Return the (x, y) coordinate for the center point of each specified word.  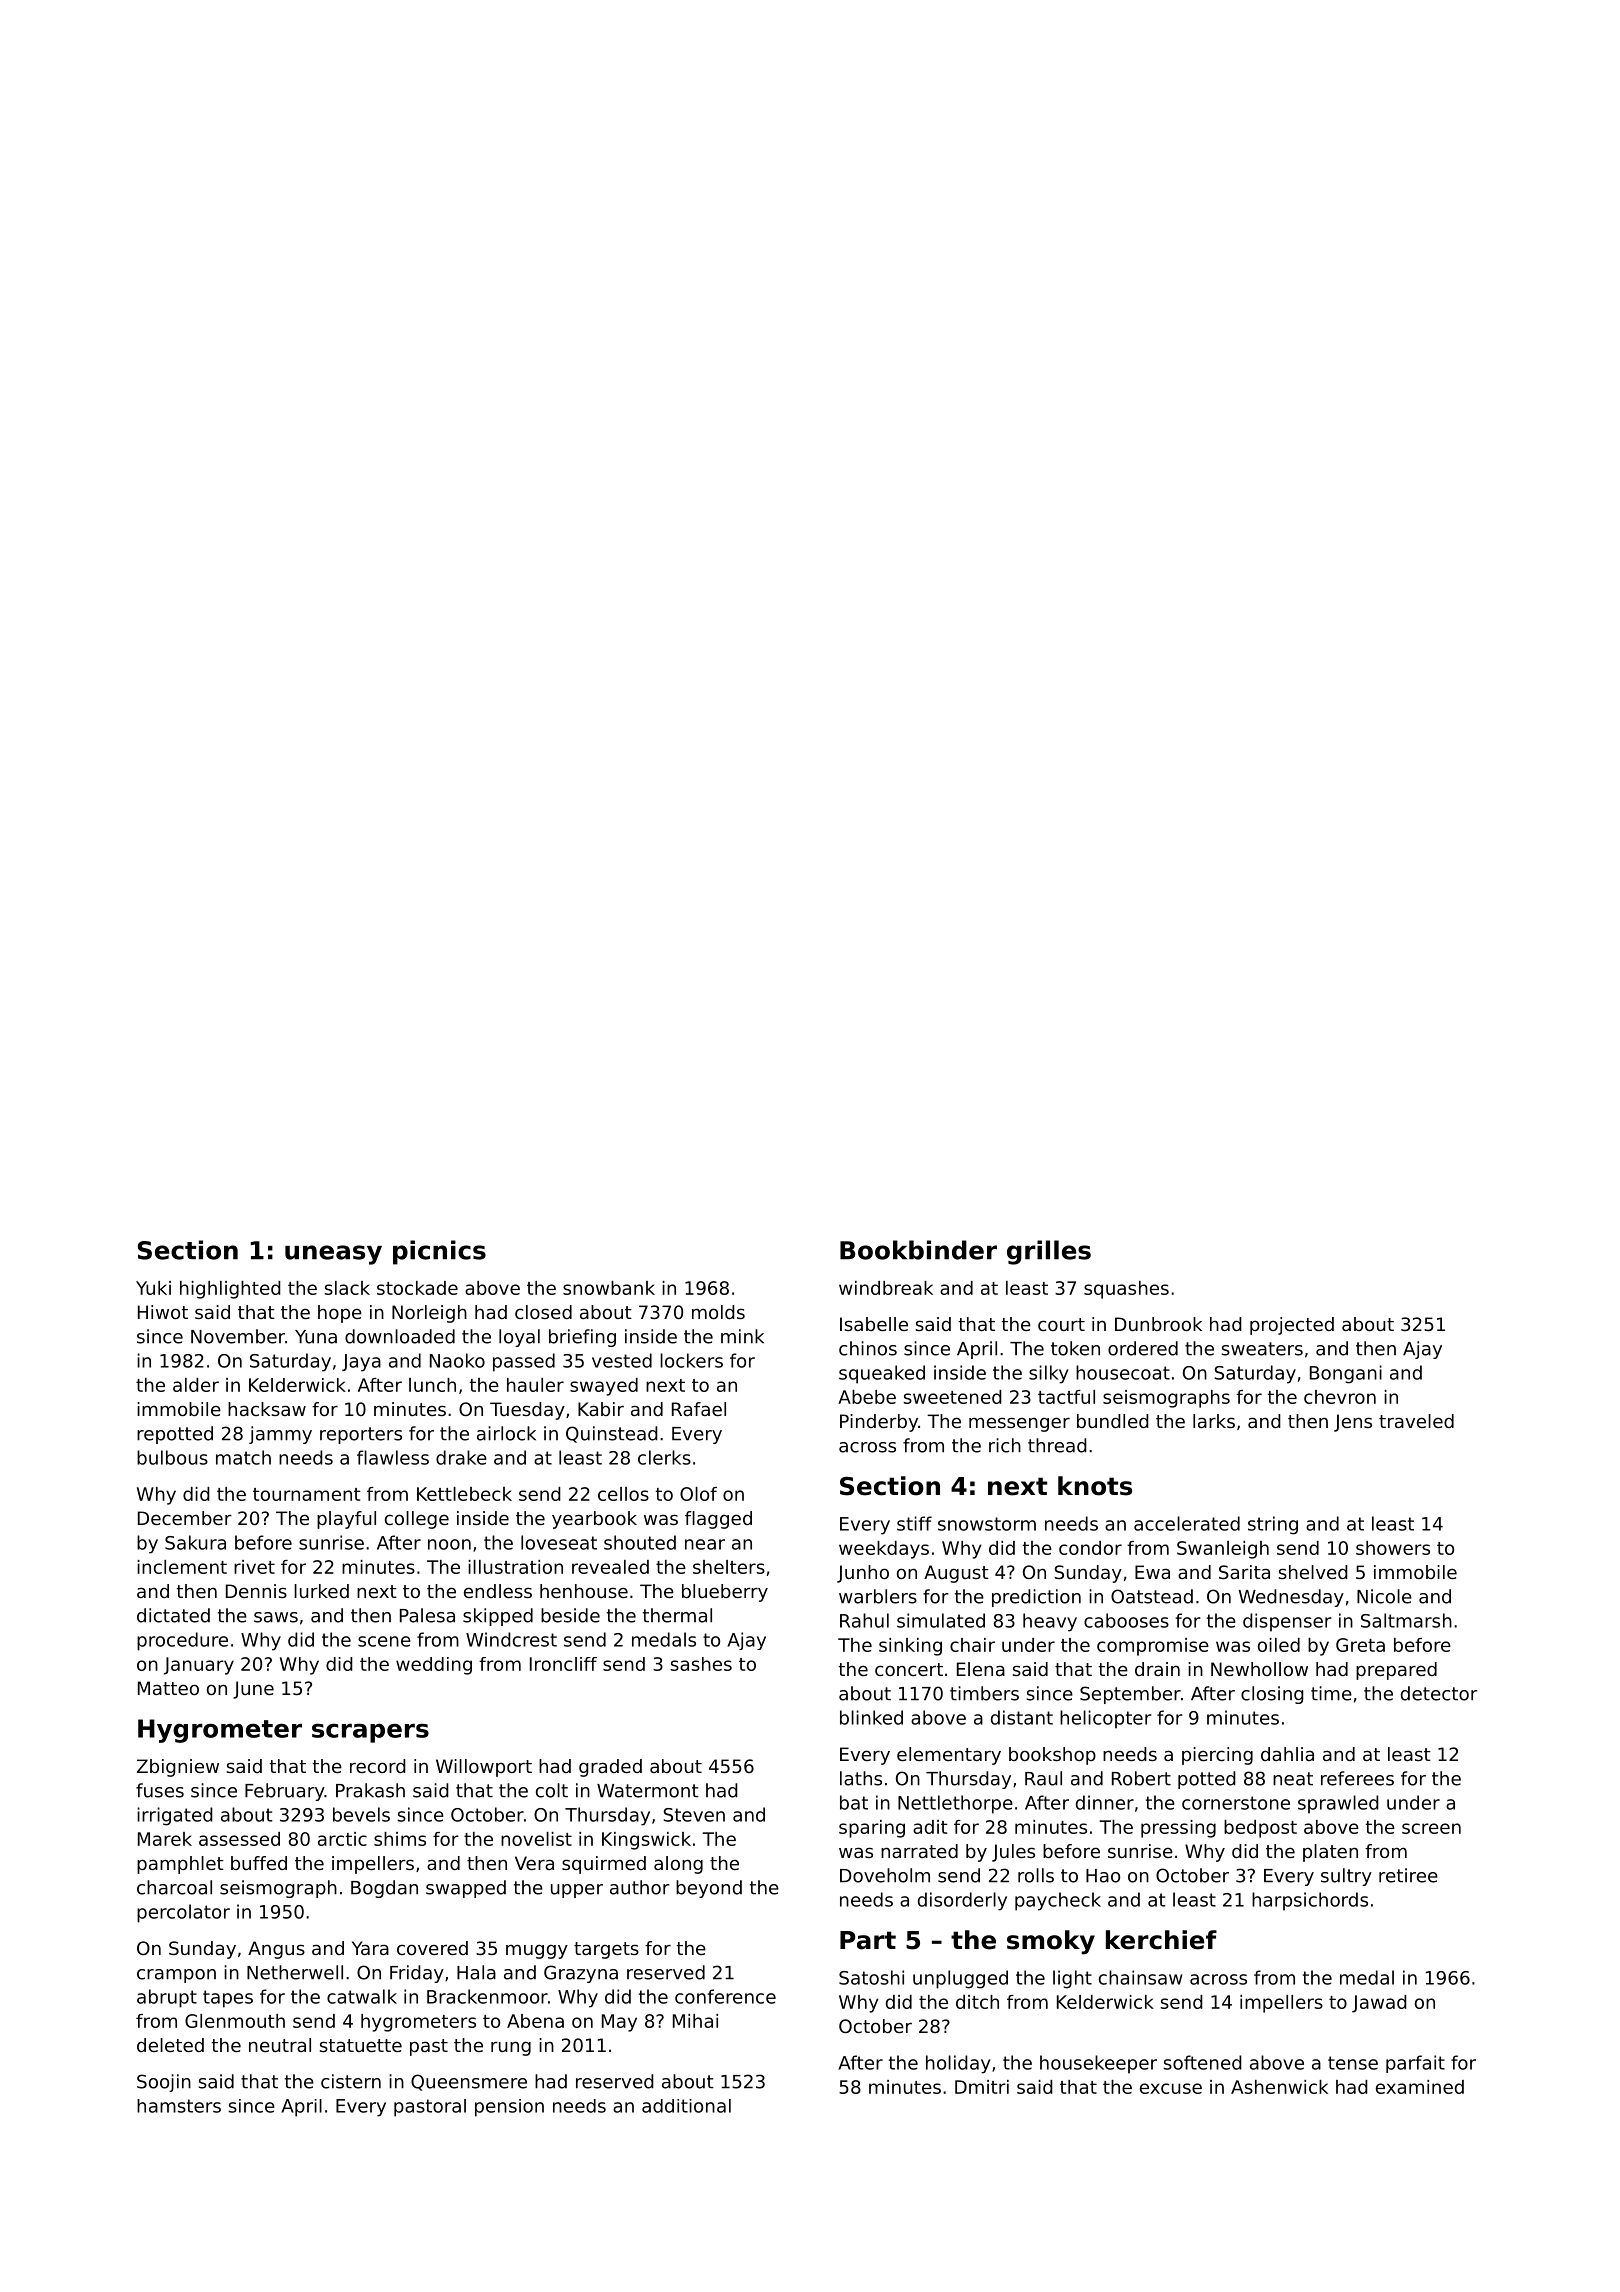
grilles (1049, 1252)
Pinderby (879, 1423)
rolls (1036, 1875)
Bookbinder (918, 1250)
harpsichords (1310, 1901)
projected (1292, 1326)
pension (509, 2108)
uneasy (333, 1255)
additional (686, 2106)
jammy (280, 1435)
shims (400, 1839)
